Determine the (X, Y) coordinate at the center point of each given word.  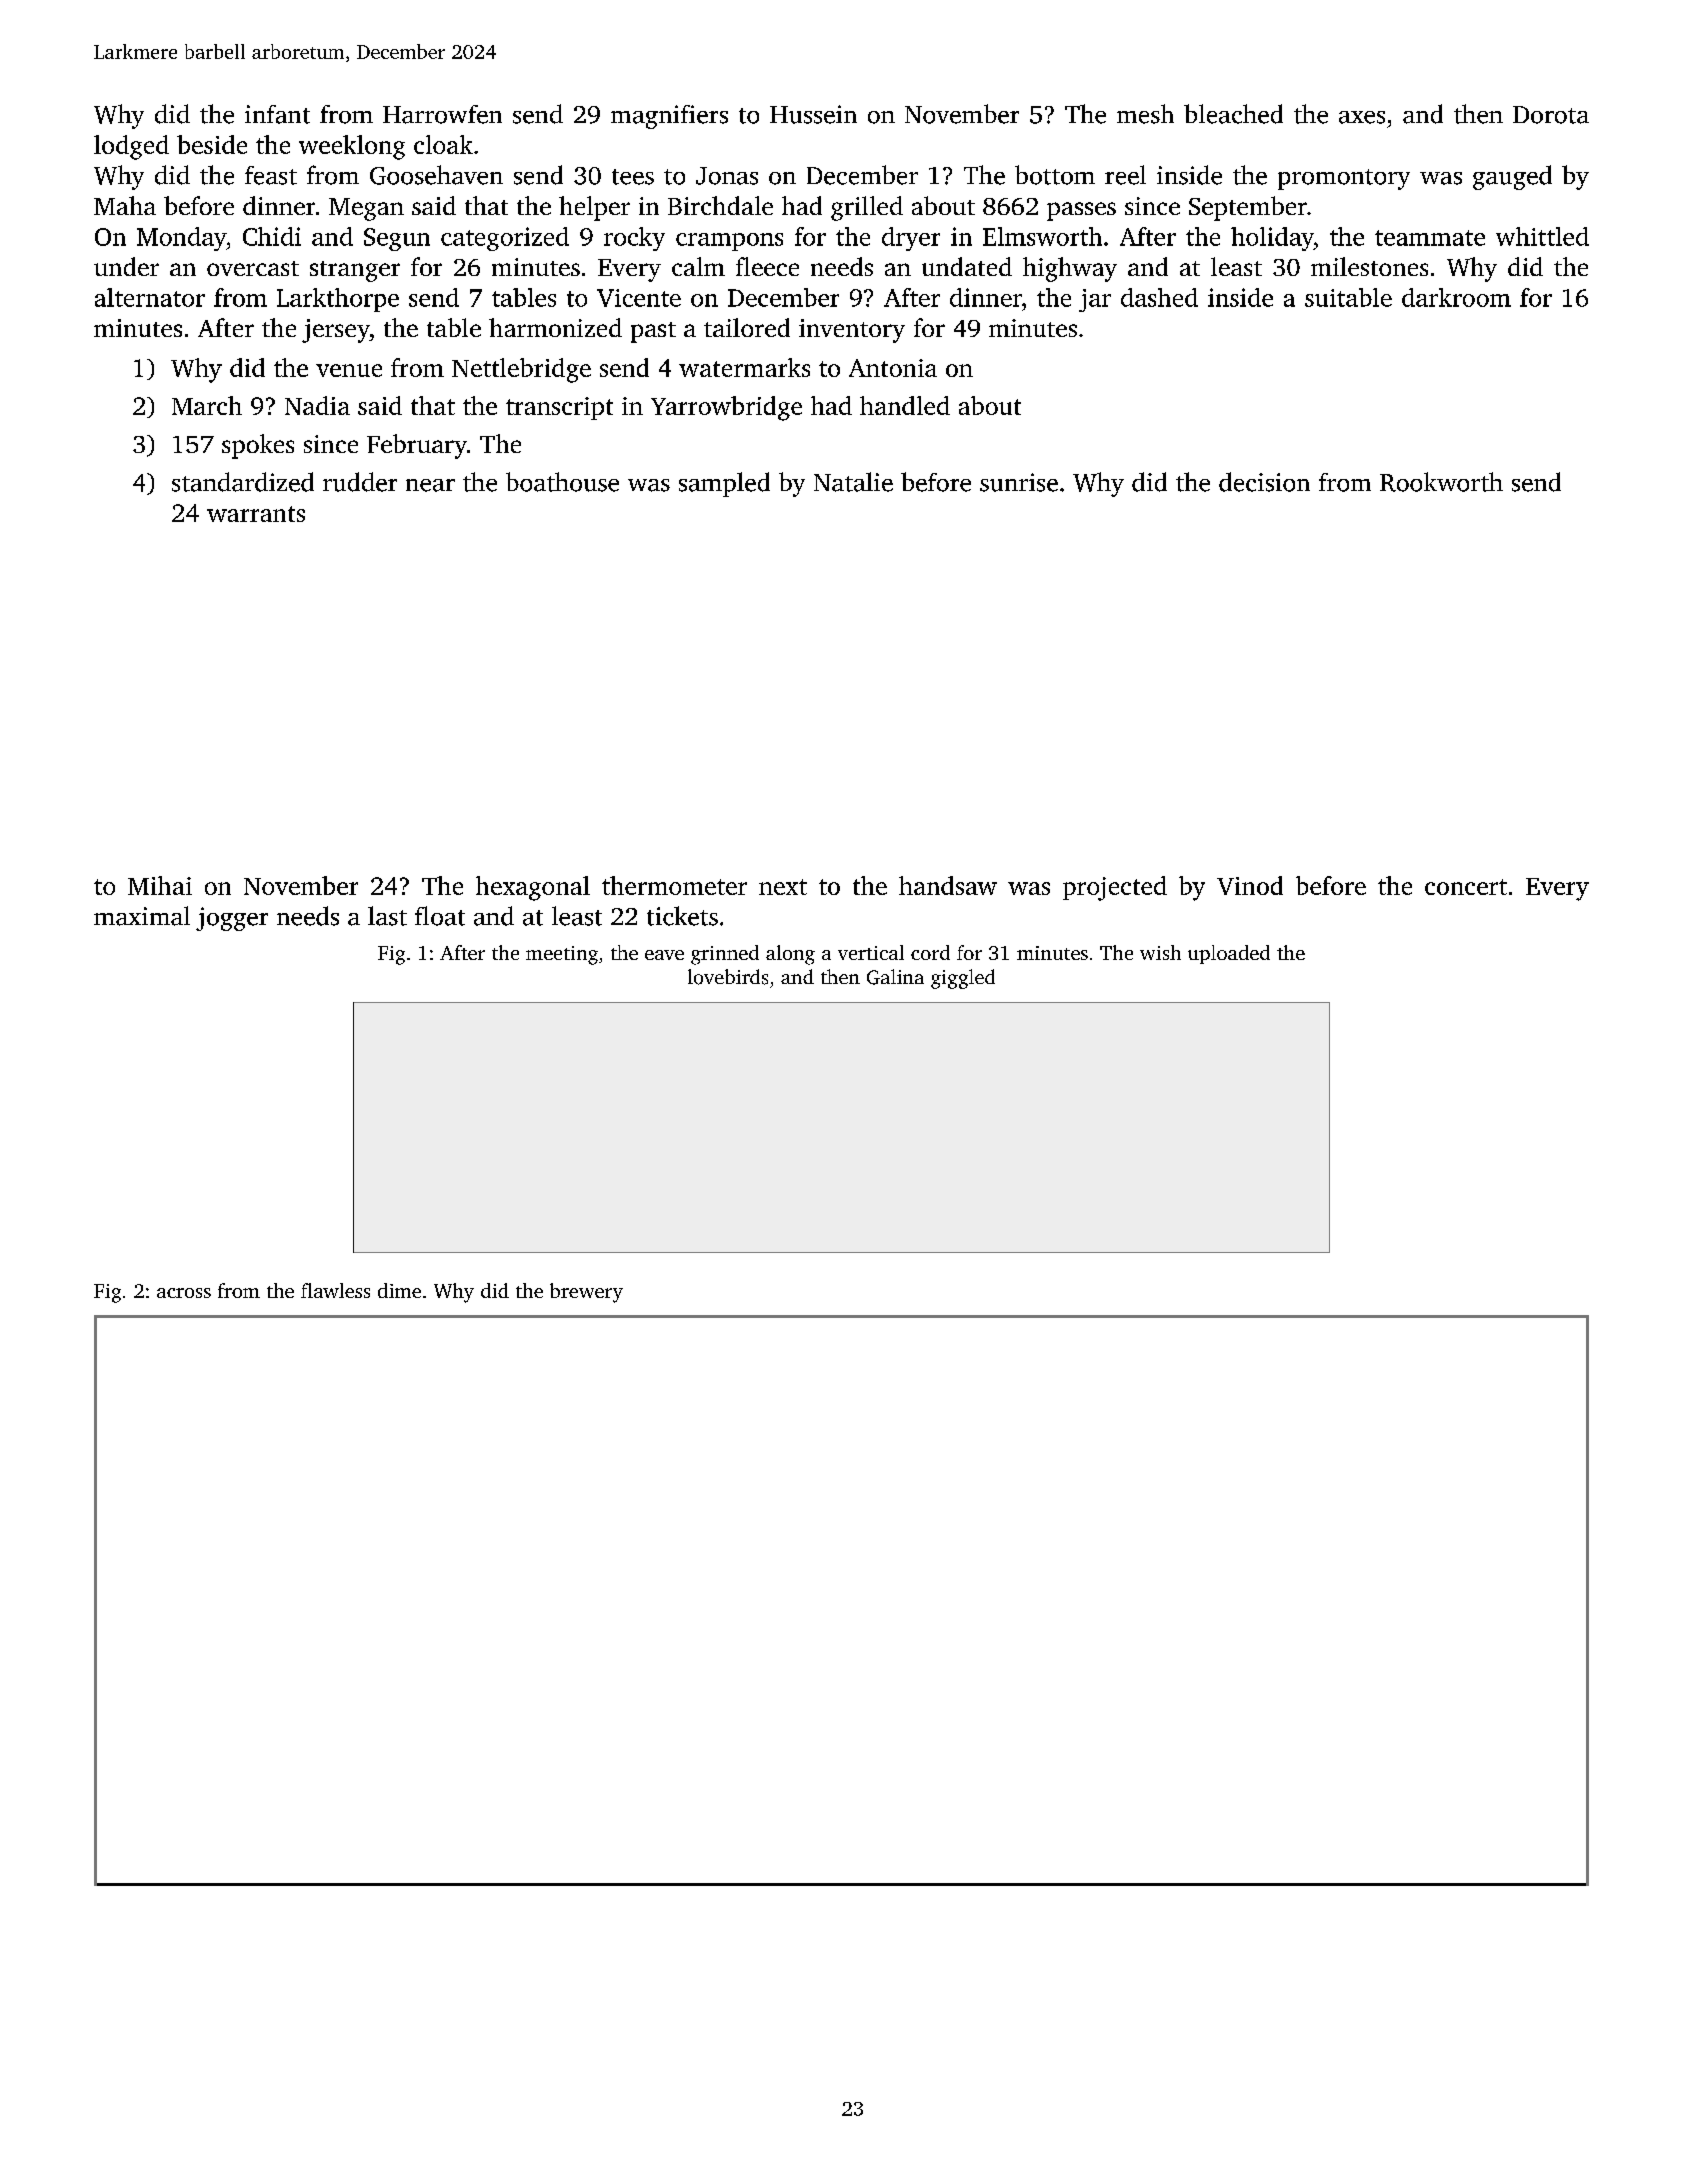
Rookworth (1441, 482)
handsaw (948, 885)
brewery (586, 1293)
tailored (747, 327)
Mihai (160, 885)
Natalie (853, 482)
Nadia (317, 405)
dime (399, 1290)
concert (1466, 887)
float (440, 916)
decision (1264, 482)
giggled (963, 979)
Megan (366, 209)
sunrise (1019, 482)
